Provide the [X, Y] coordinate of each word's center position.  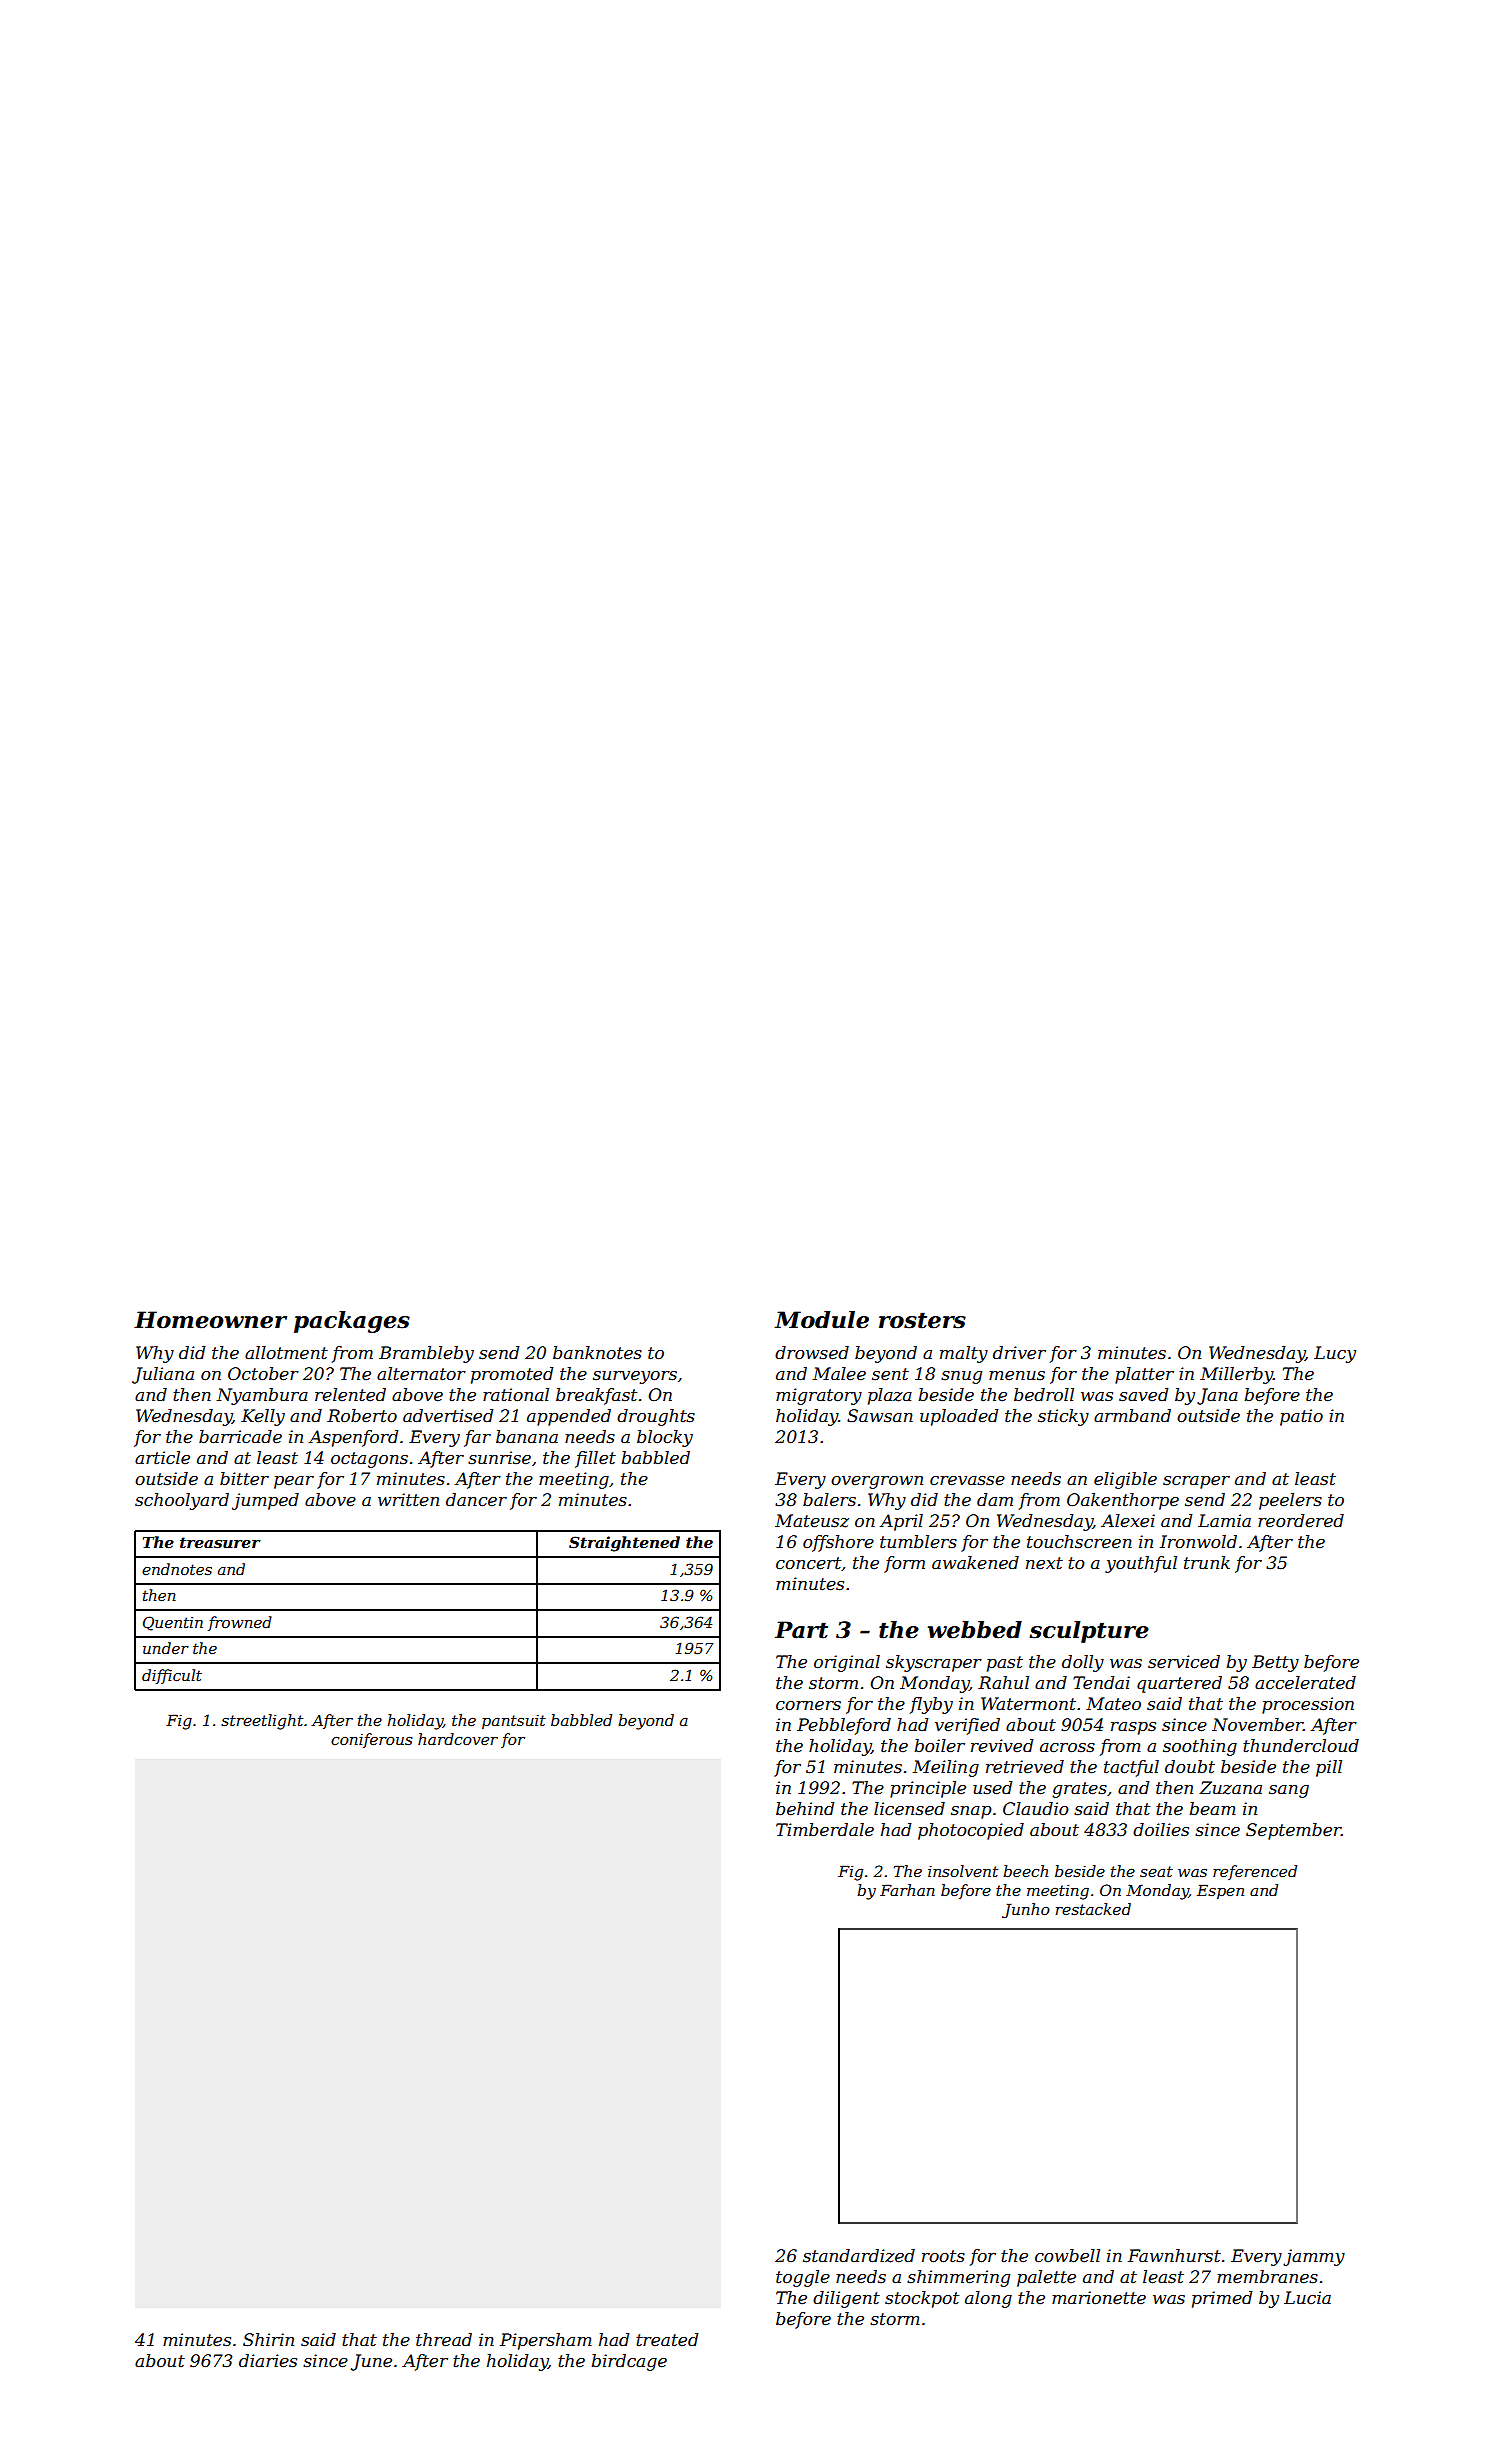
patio [1301, 1417]
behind [805, 1809]
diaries [268, 2361]
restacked [1093, 1909]
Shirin [268, 2340]
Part [801, 1630]
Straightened [624, 1544]
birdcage [629, 2362]
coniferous [372, 1740]
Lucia [1307, 2297]
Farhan [907, 1890]
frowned [240, 1623]
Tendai [1101, 1682]
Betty [1275, 1663]
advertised [448, 1416]
